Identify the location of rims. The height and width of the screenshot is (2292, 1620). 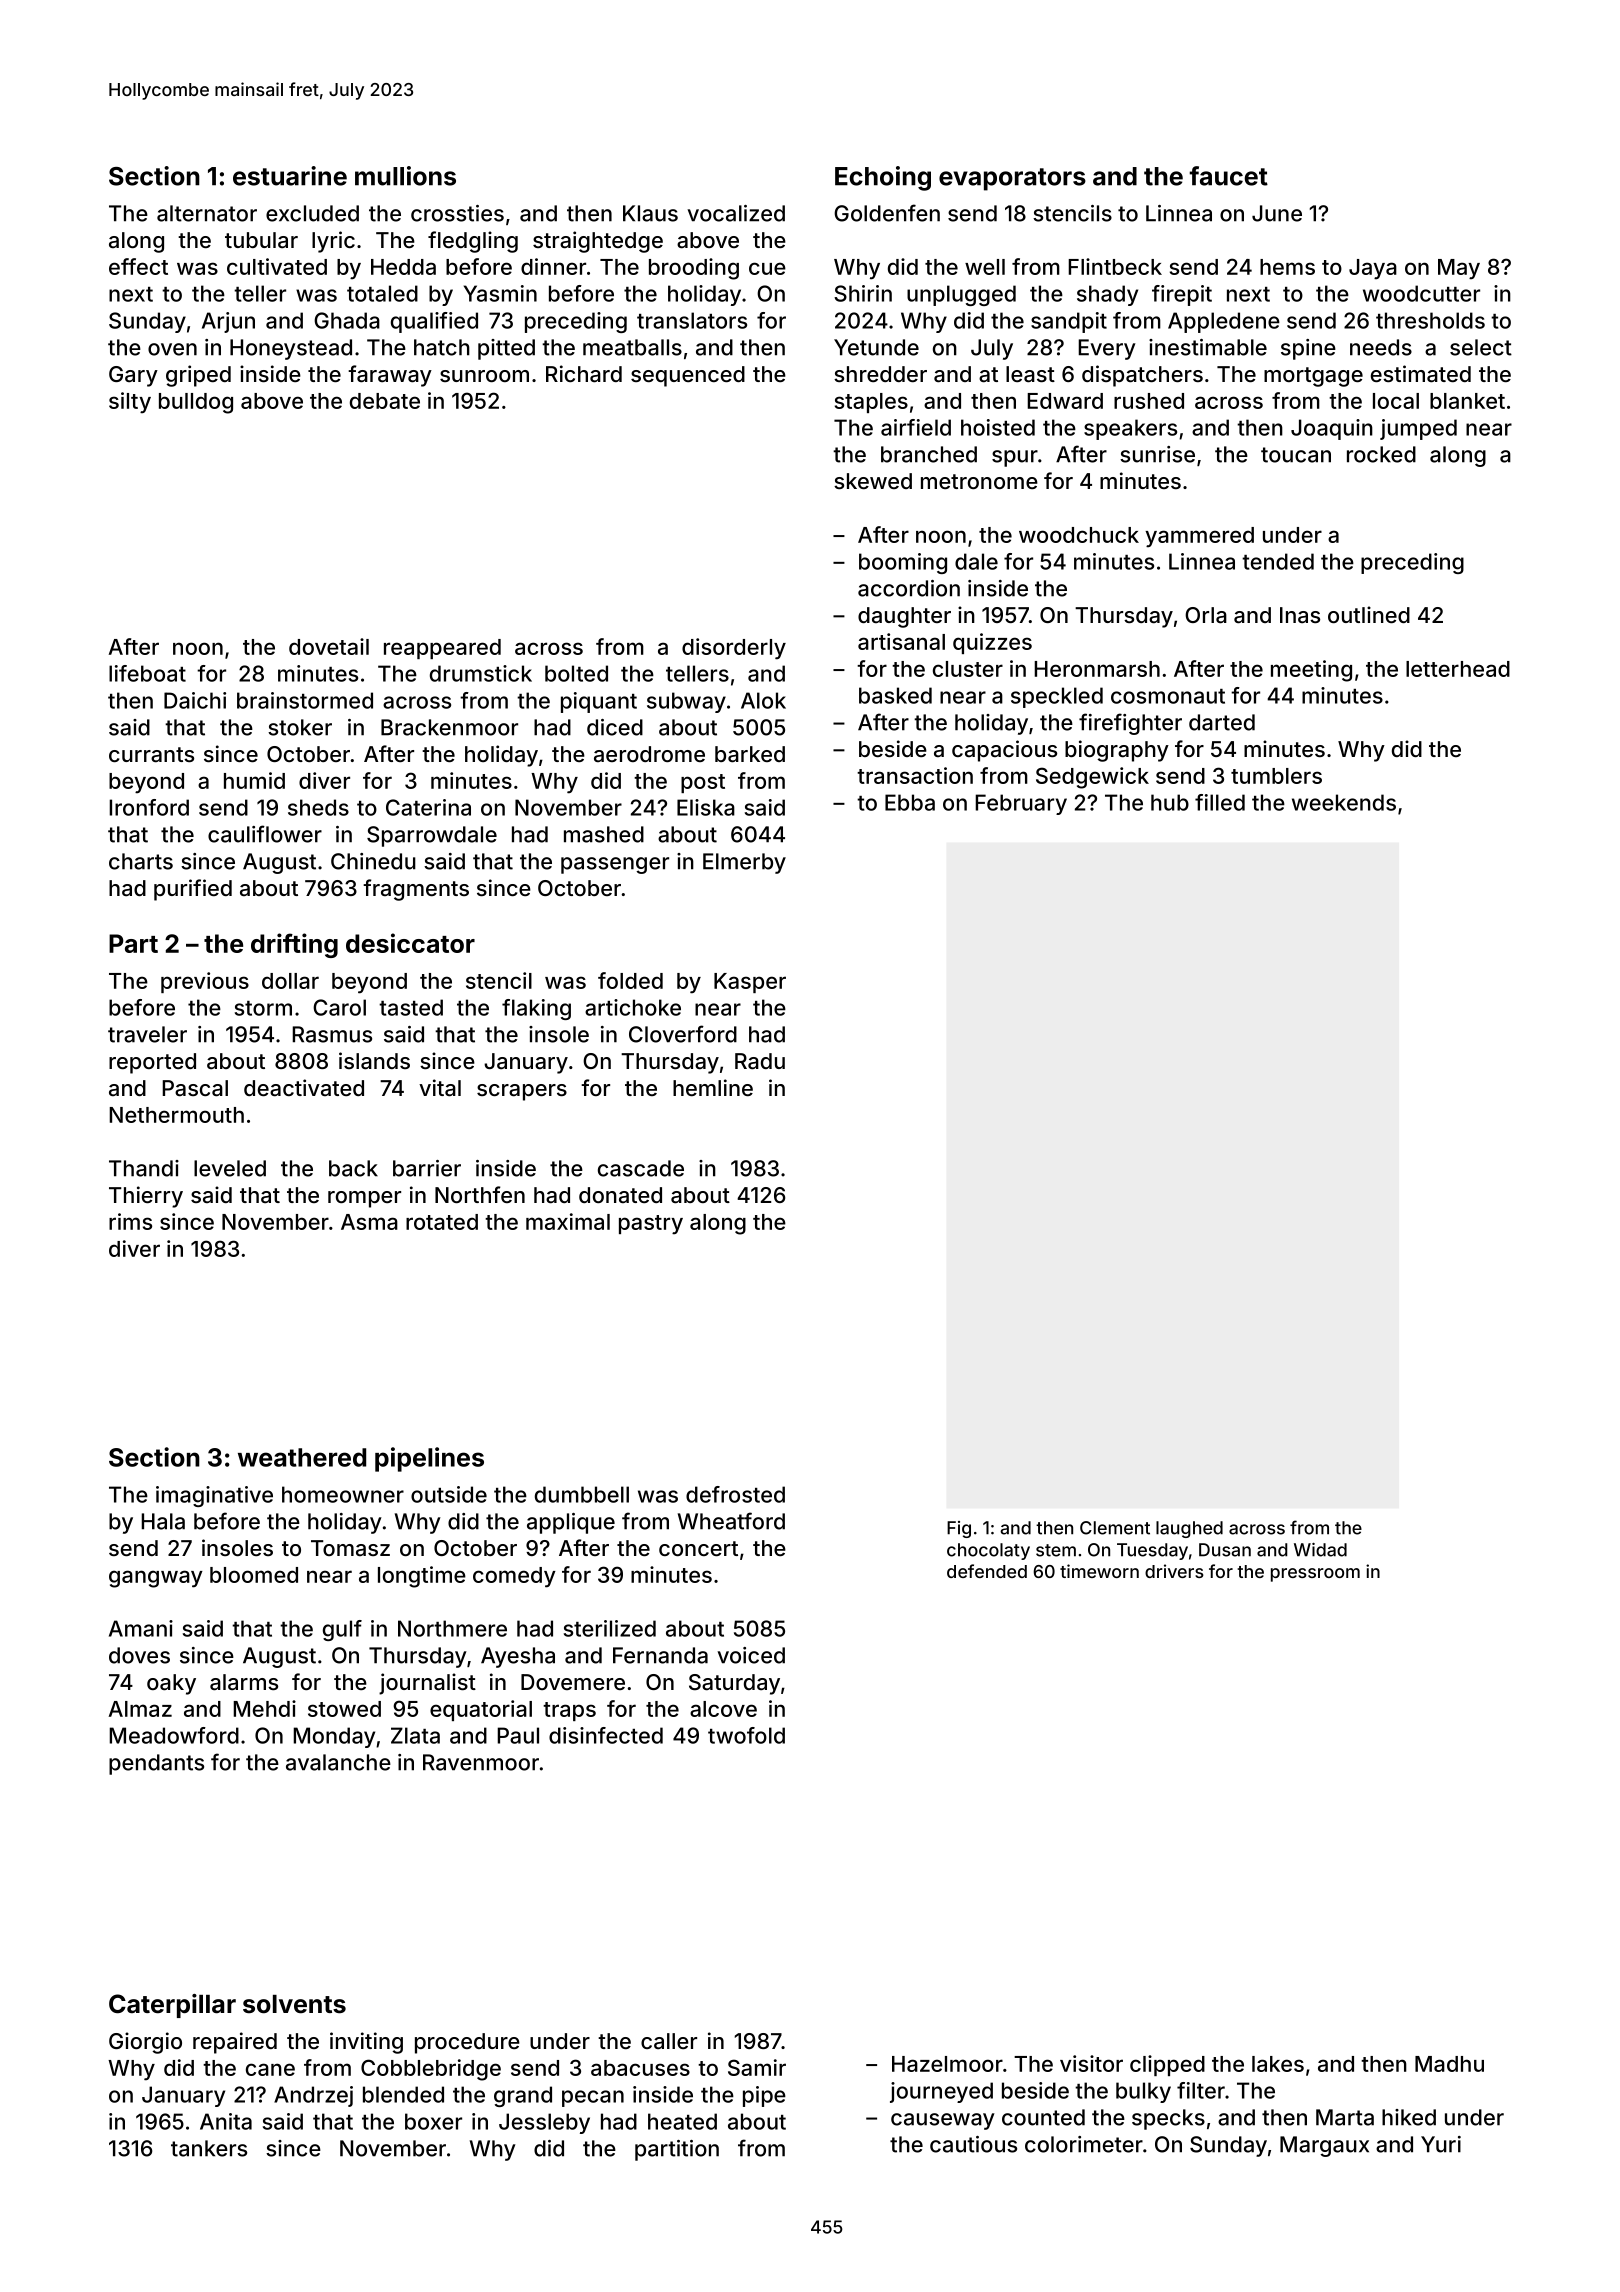
(130, 1221).
